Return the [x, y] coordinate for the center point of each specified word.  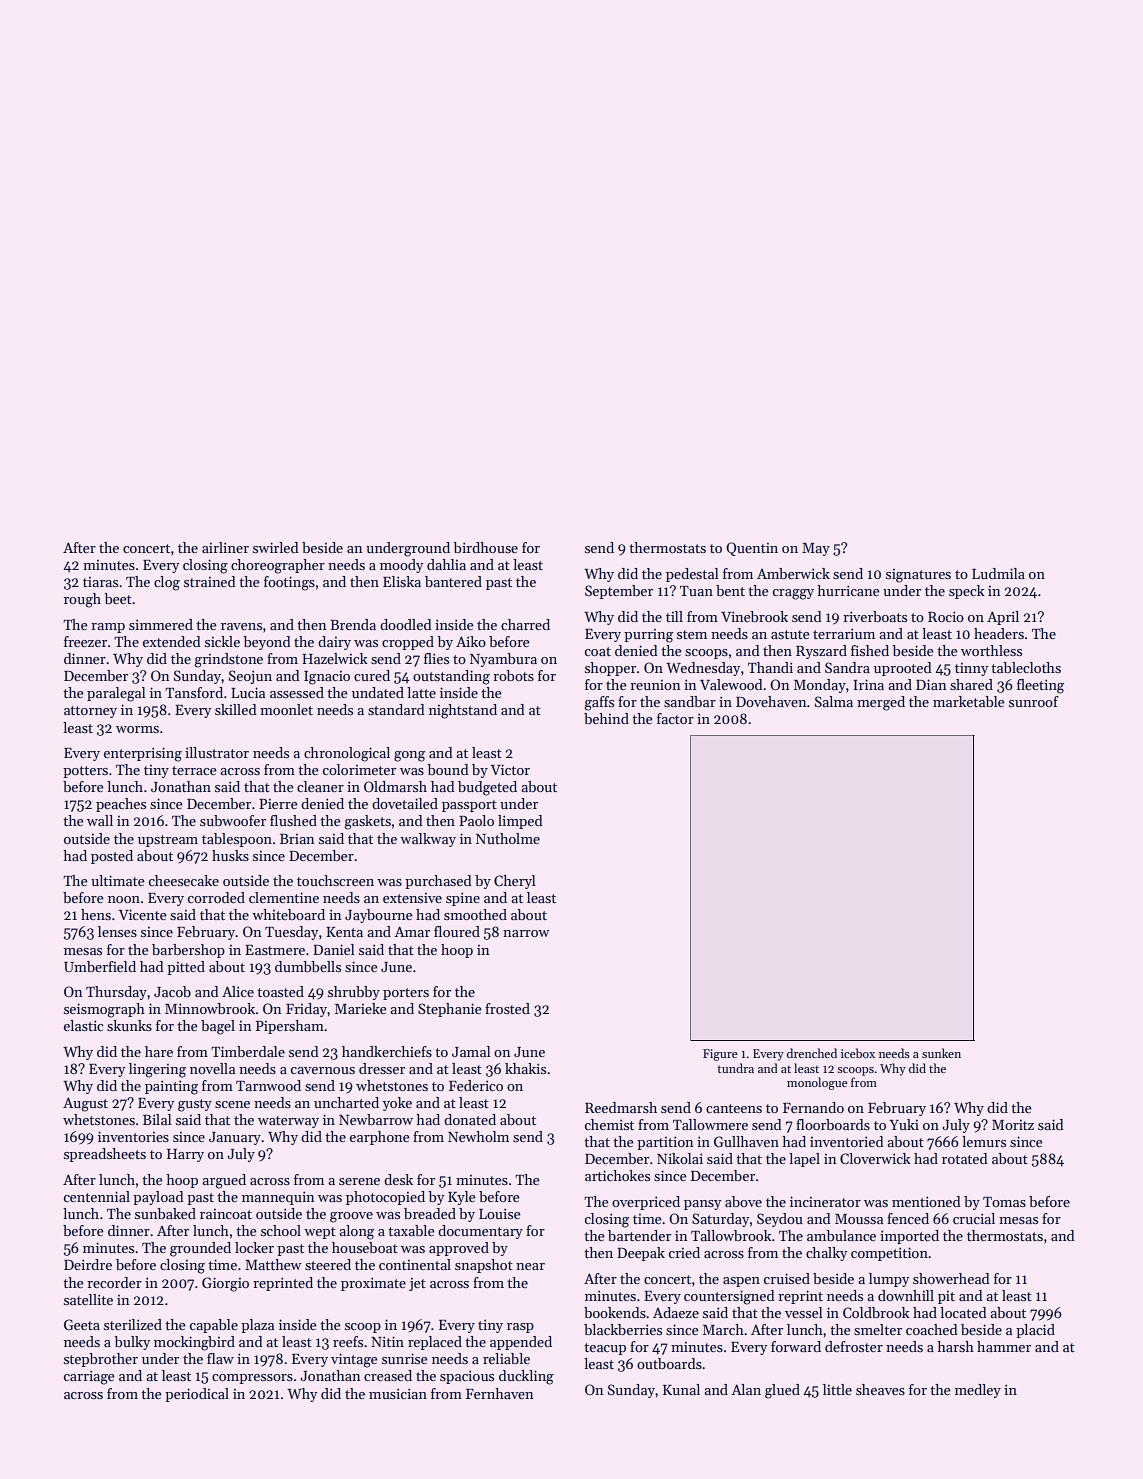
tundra [735, 1068]
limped [520, 822]
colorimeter [359, 769]
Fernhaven [500, 1393]
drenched [812, 1053]
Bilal [157, 1119]
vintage [354, 1360]
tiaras [100, 582]
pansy [702, 1205]
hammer [1004, 1346]
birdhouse [485, 547]
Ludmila [998, 573]
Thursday [116, 993]
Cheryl [515, 882]
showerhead [951, 1278]
